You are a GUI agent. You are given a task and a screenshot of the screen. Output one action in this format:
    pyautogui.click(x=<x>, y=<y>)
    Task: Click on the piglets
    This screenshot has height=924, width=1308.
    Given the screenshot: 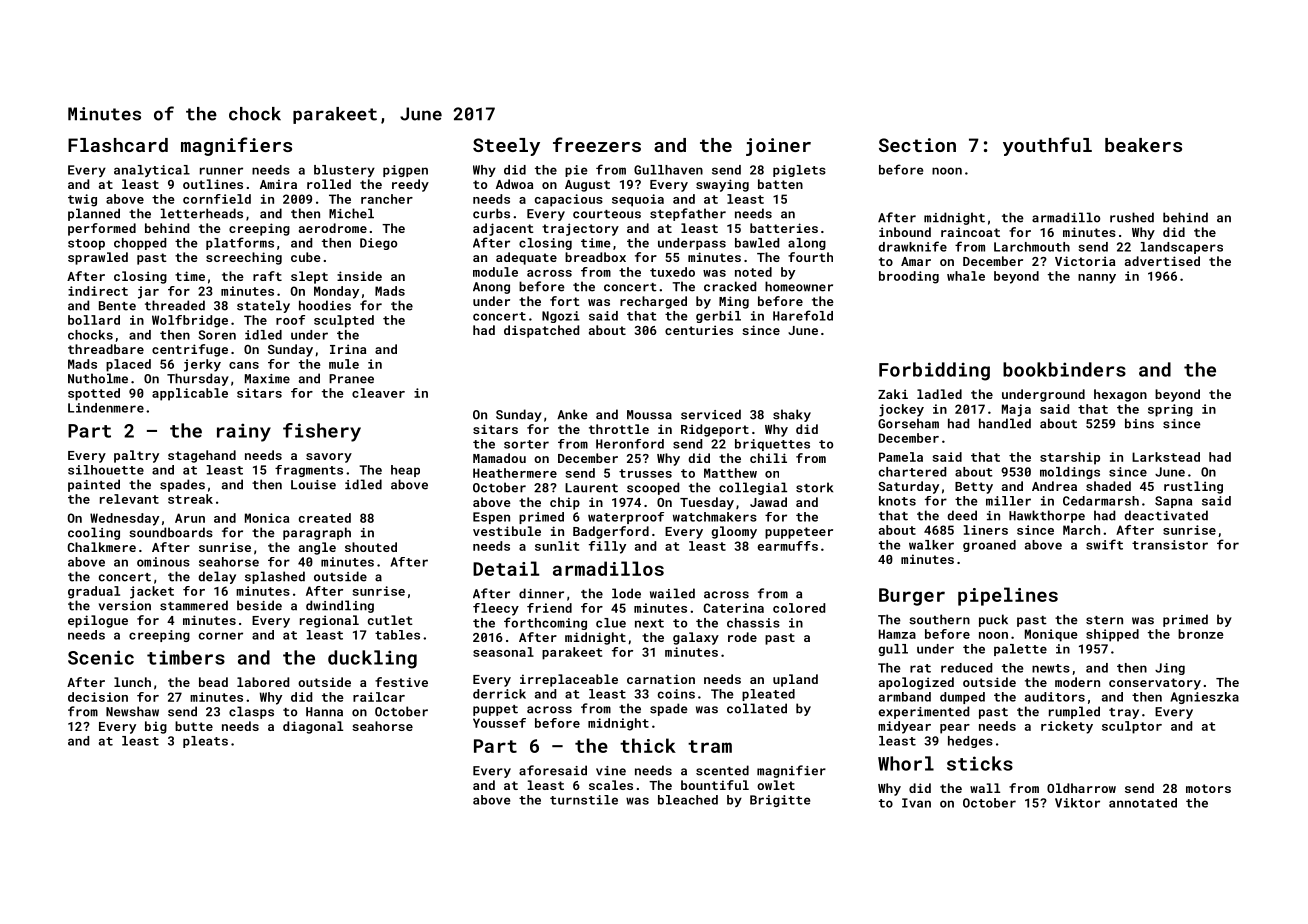 What is the action you would take?
    pyautogui.click(x=799, y=171)
